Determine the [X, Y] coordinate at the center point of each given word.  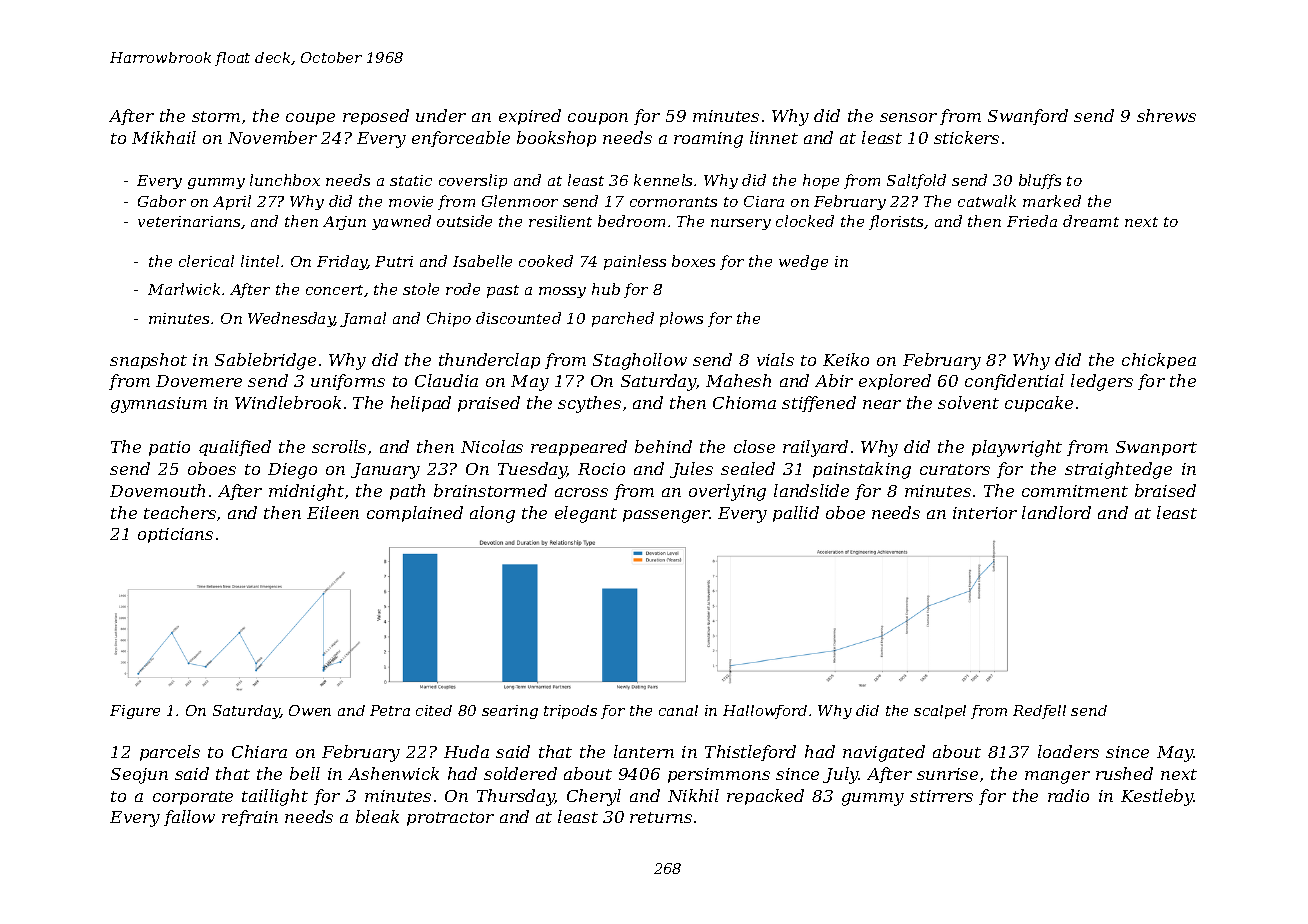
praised [489, 404]
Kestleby [1157, 797]
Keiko [846, 359]
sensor [908, 117]
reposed [376, 117]
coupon [598, 119]
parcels [170, 753]
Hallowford [765, 712]
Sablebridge [265, 361]
